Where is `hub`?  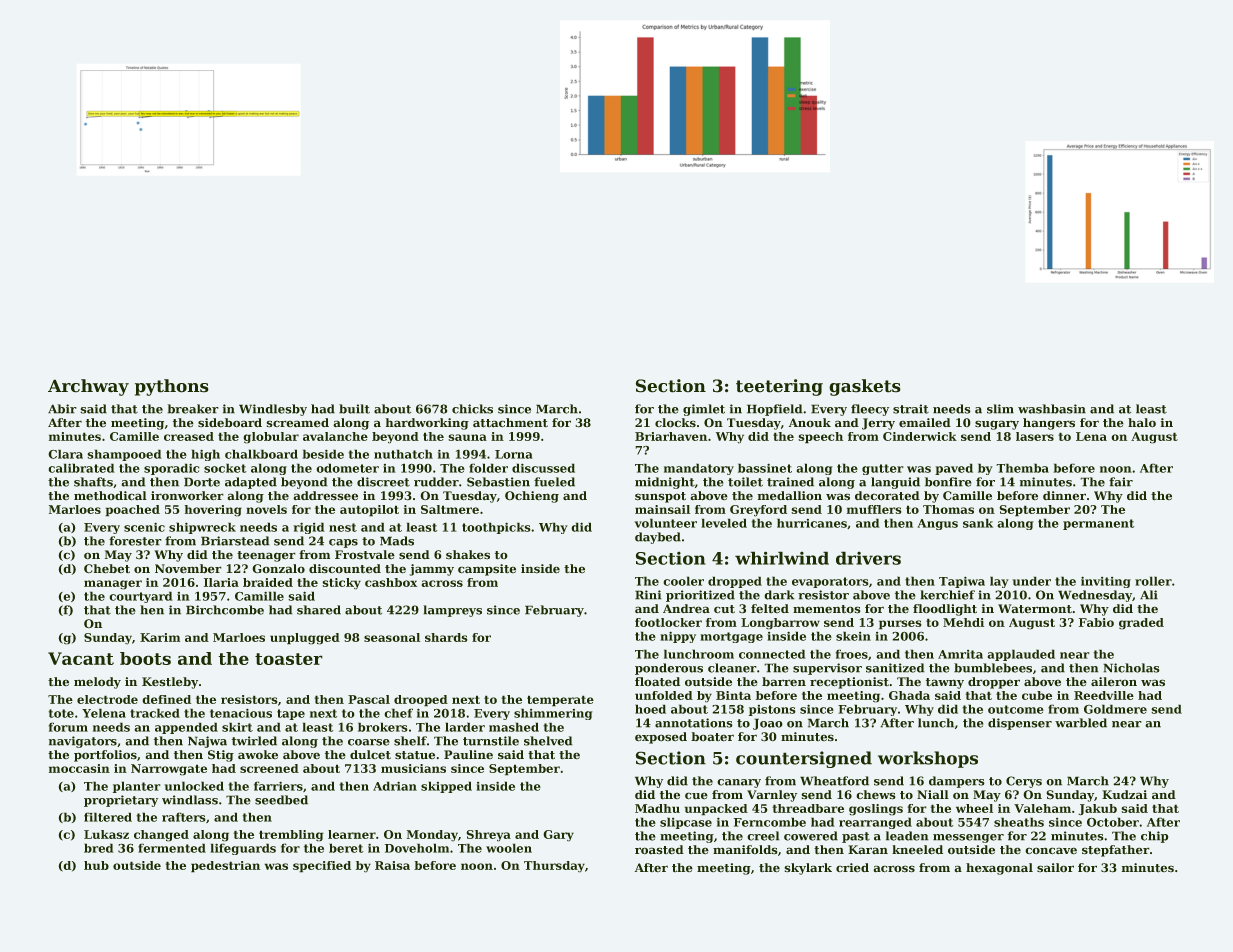 hub is located at coordinates (96, 865).
